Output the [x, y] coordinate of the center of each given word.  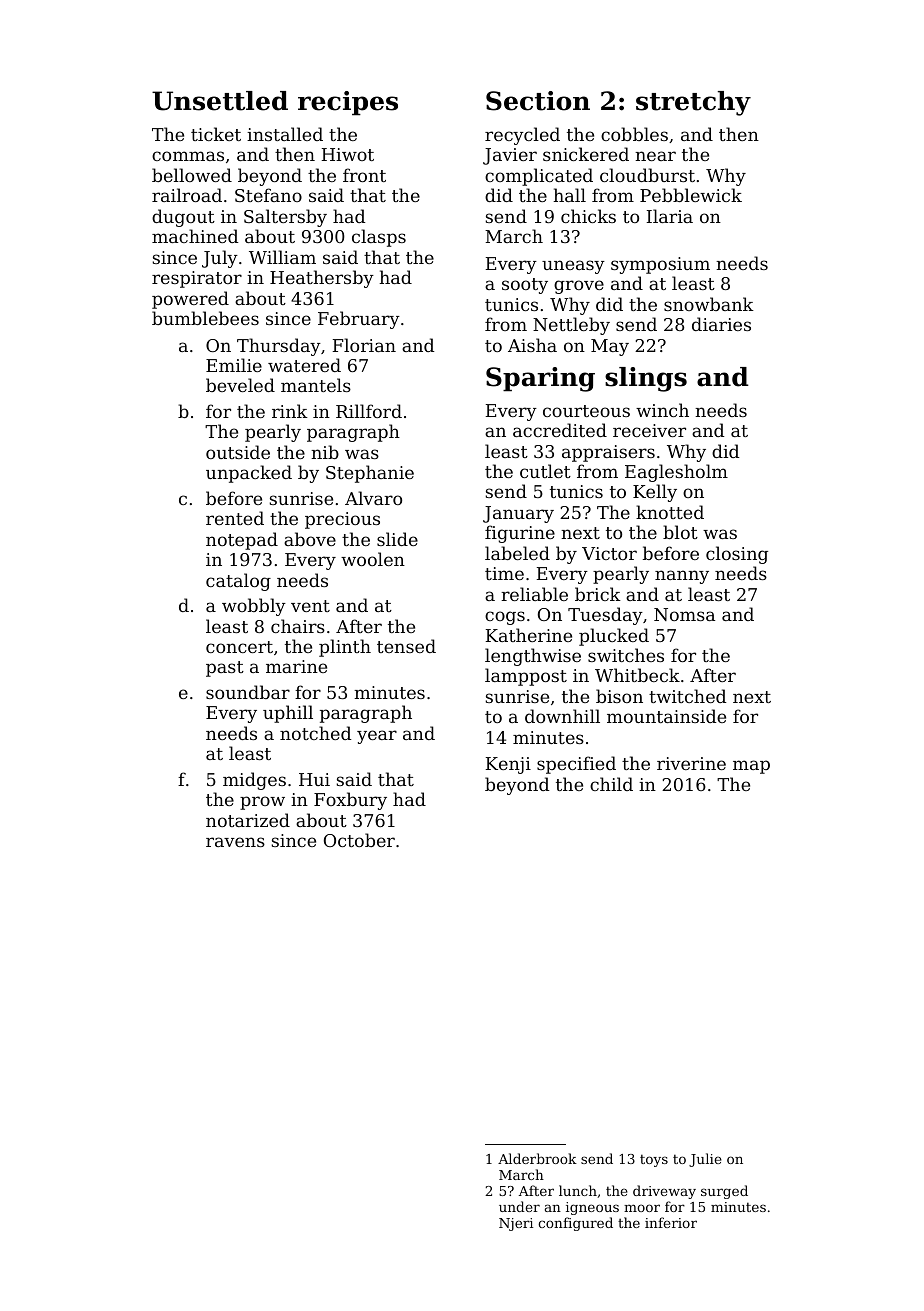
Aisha [532, 345]
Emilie [234, 365]
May [610, 347]
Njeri [516, 1224]
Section [538, 101]
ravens [235, 842]
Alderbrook [537, 1158]
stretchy [693, 103]
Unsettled [220, 101]
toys [654, 1160]
